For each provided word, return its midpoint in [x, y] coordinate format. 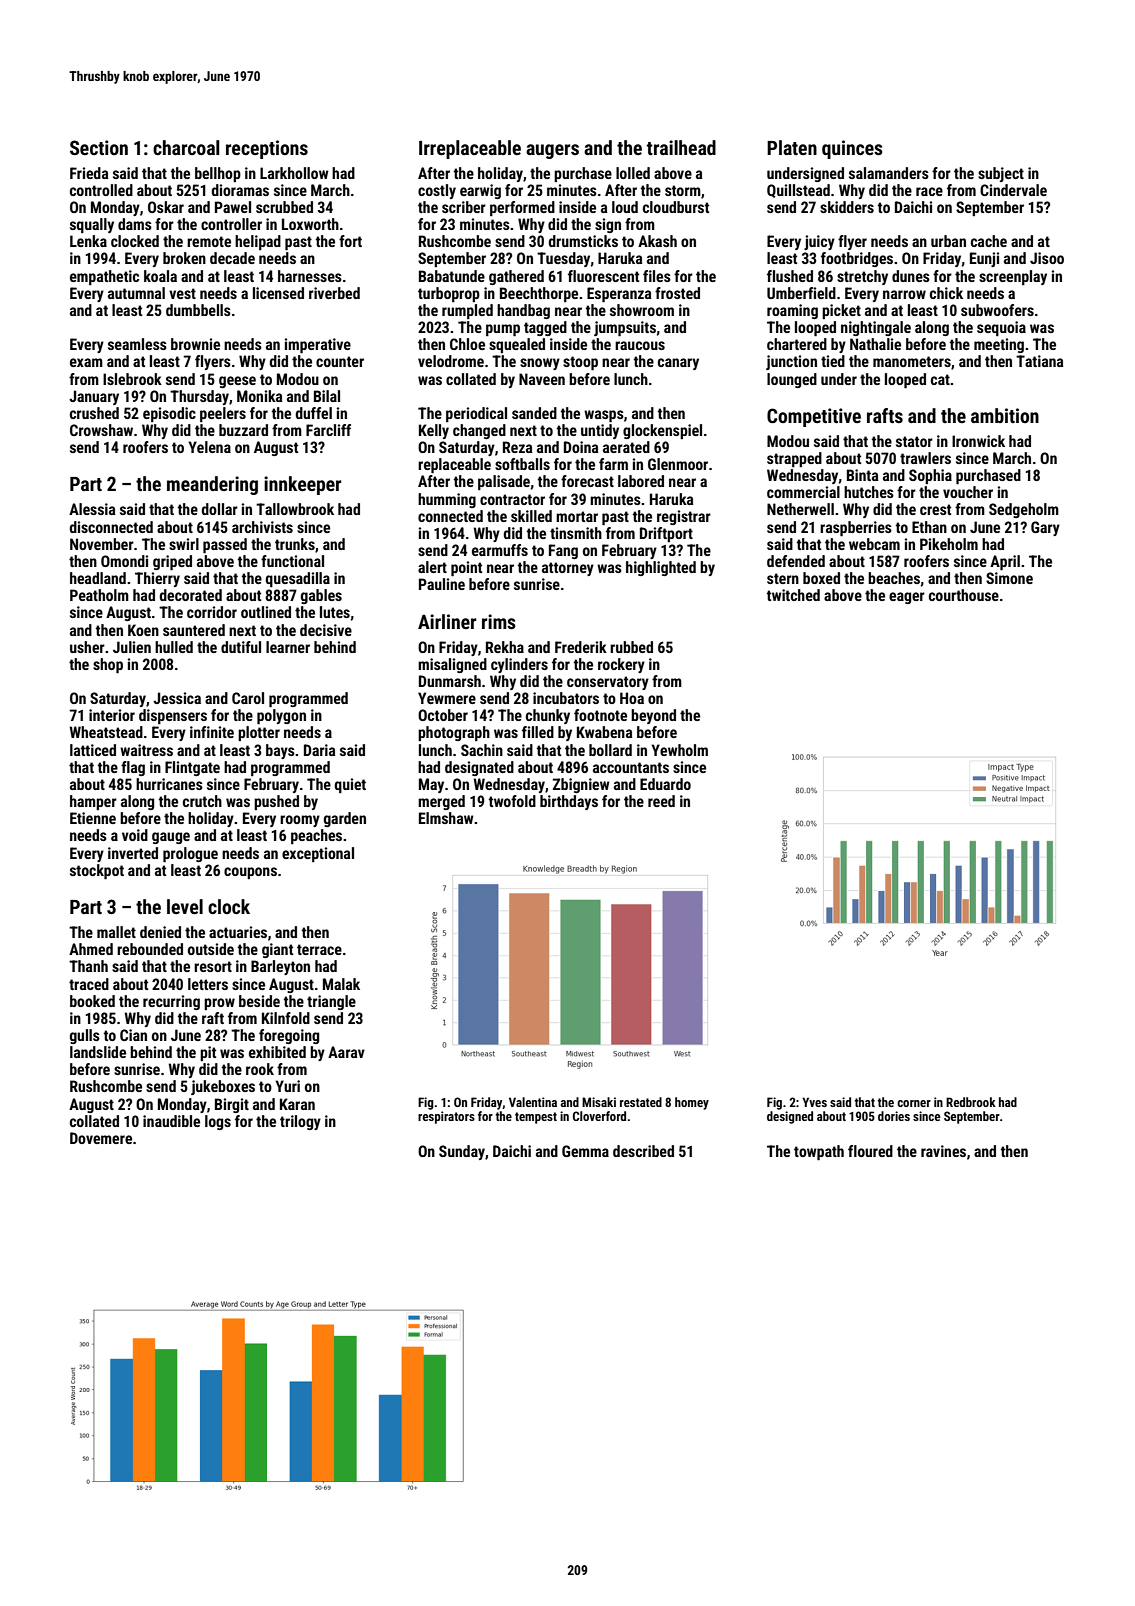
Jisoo [1047, 258]
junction [791, 362]
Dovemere [101, 1138]
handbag [523, 311]
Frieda [89, 173]
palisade [504, 482]
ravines [943, 1151]
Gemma [585, 1151]
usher [87, 647]
